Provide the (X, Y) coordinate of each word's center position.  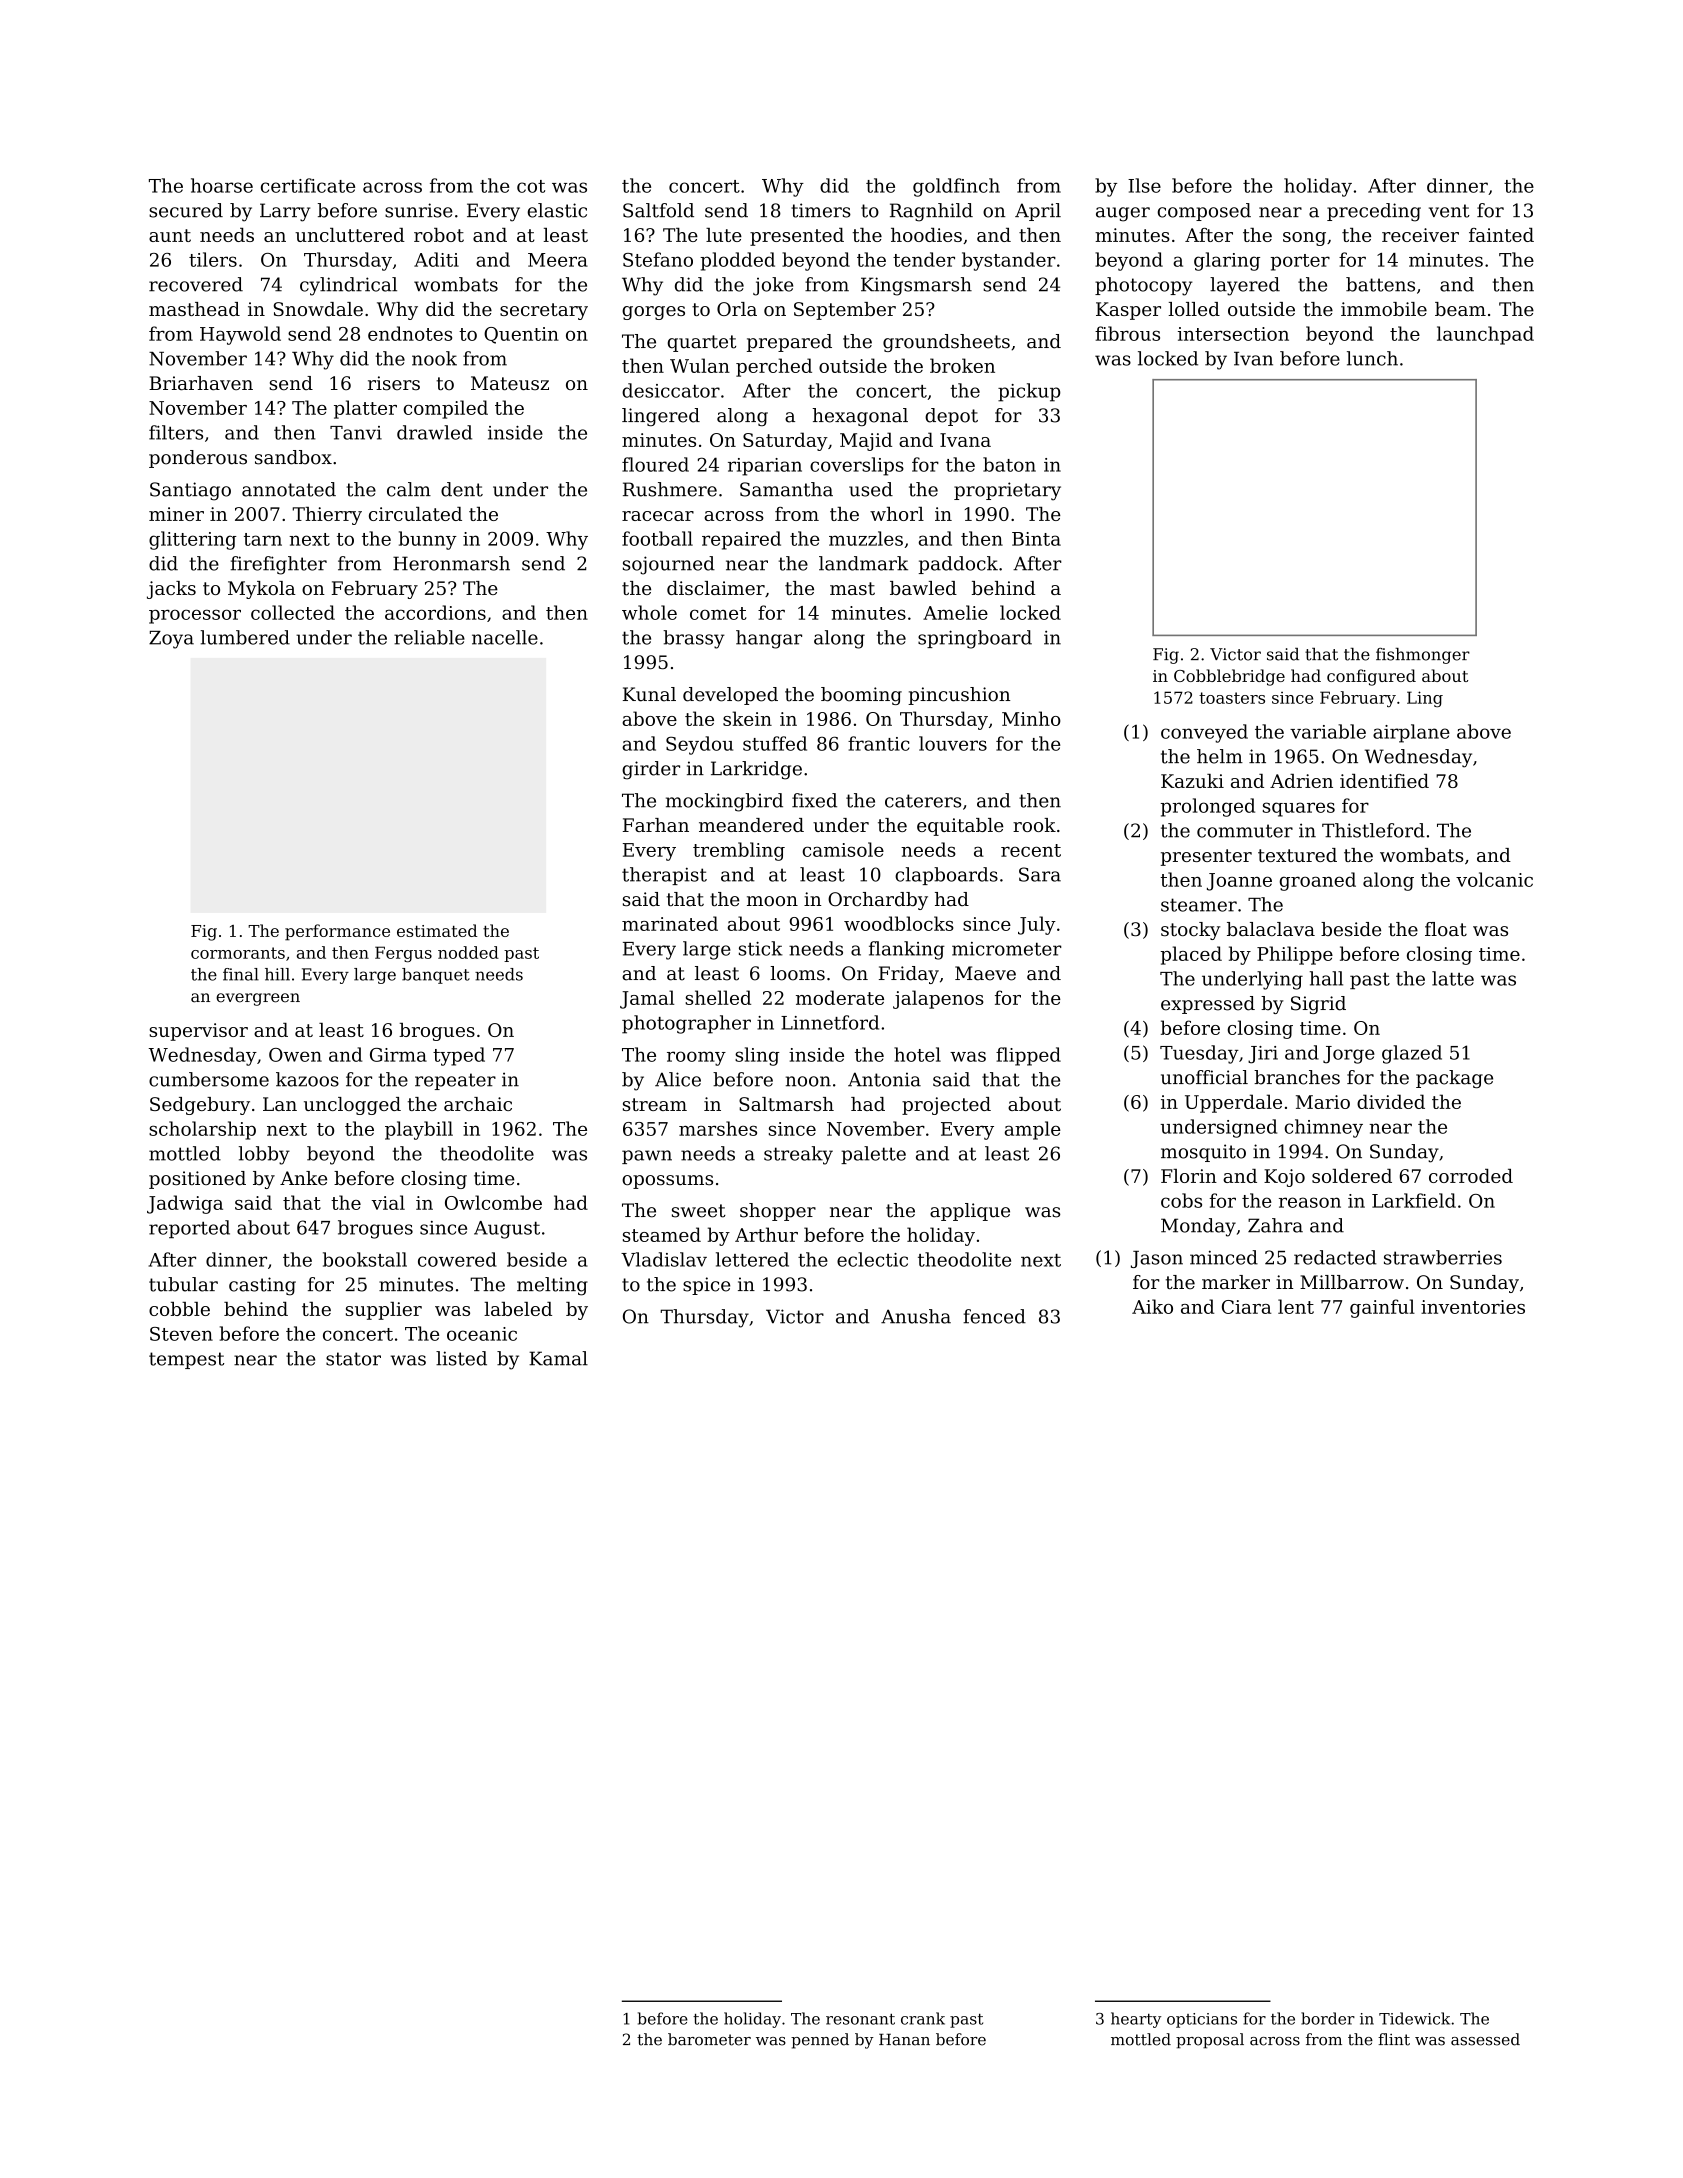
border (1328, 2018)
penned (820, 2041)
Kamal (558, 1358)
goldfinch (956, 187)
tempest (186, 1360)
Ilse (1144, 185)
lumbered (245, 637)
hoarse (222, 185)
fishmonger (1423, 656)
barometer (709, 2039)
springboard (975, 639)
